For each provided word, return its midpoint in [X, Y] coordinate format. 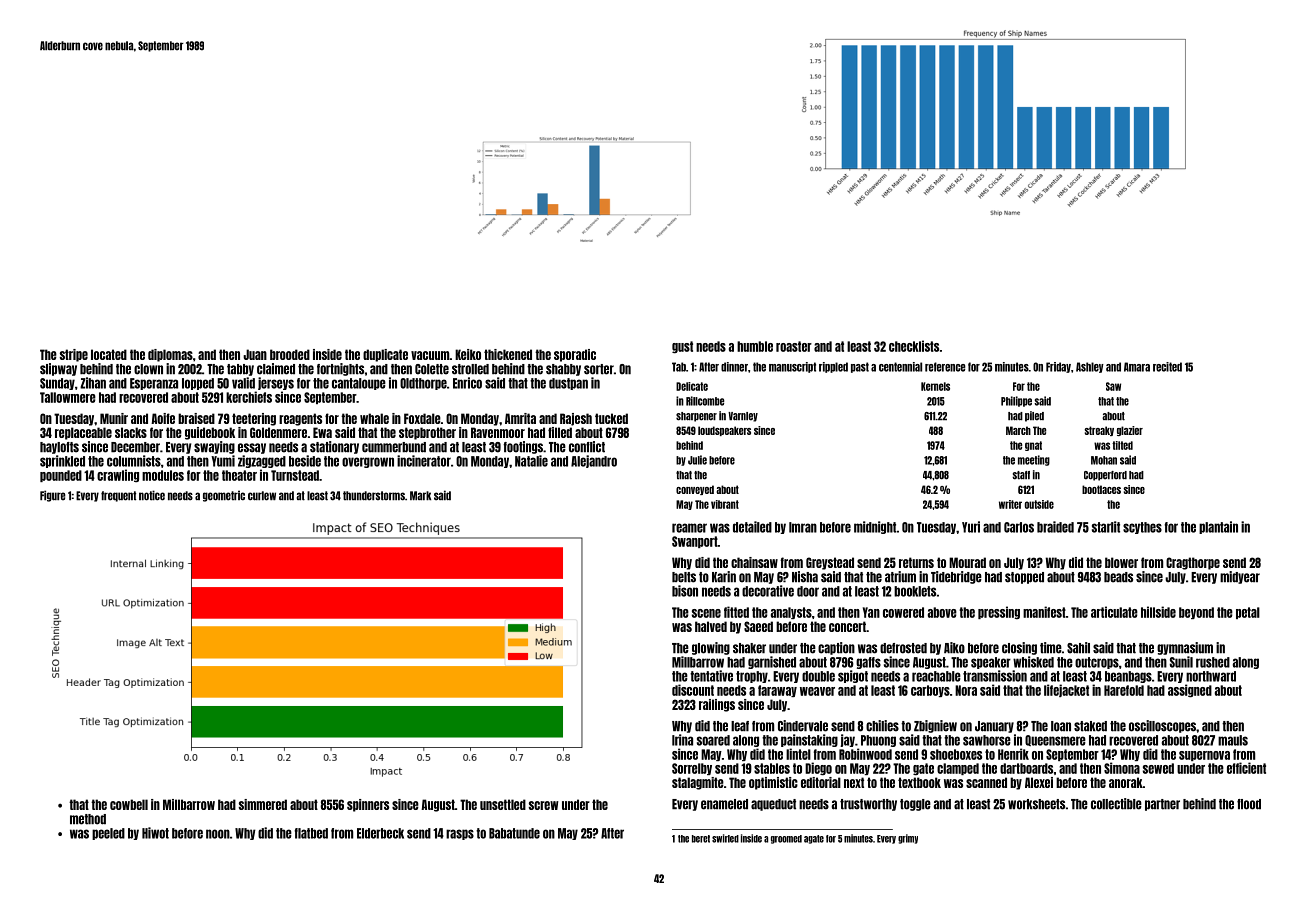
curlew [262, 496]
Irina [682, 740]
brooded [290, 354]
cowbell [129, 804]
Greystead [830, 563]
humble [755, 346]
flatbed [311, 833]
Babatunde [514, 833]
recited [1167, 367]
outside [1039, 504]
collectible [1116, 804]
